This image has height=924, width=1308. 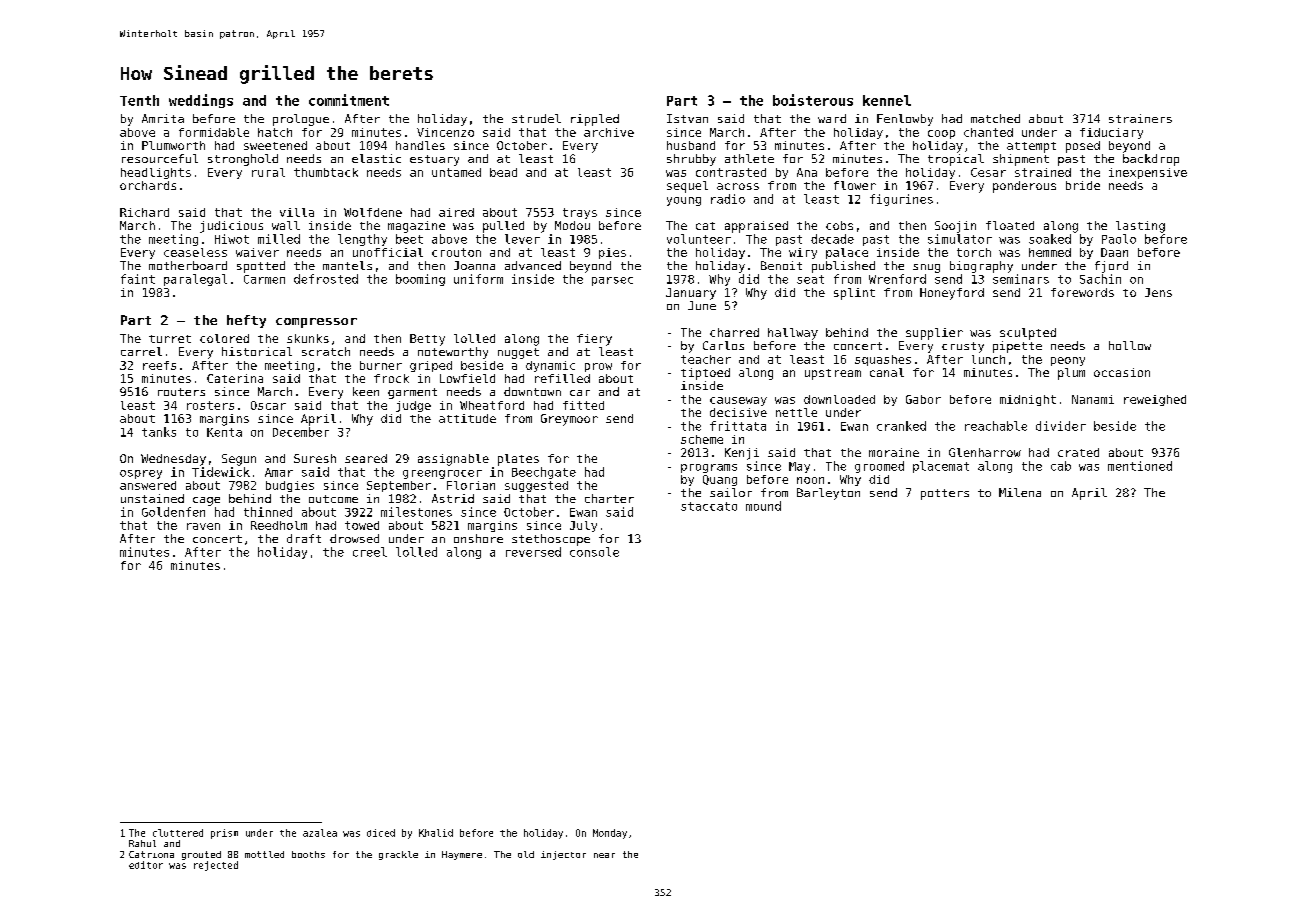 What do you see at coordinates (203, 526) in the image?
I see `raven` at bounding box center [203, 526].
